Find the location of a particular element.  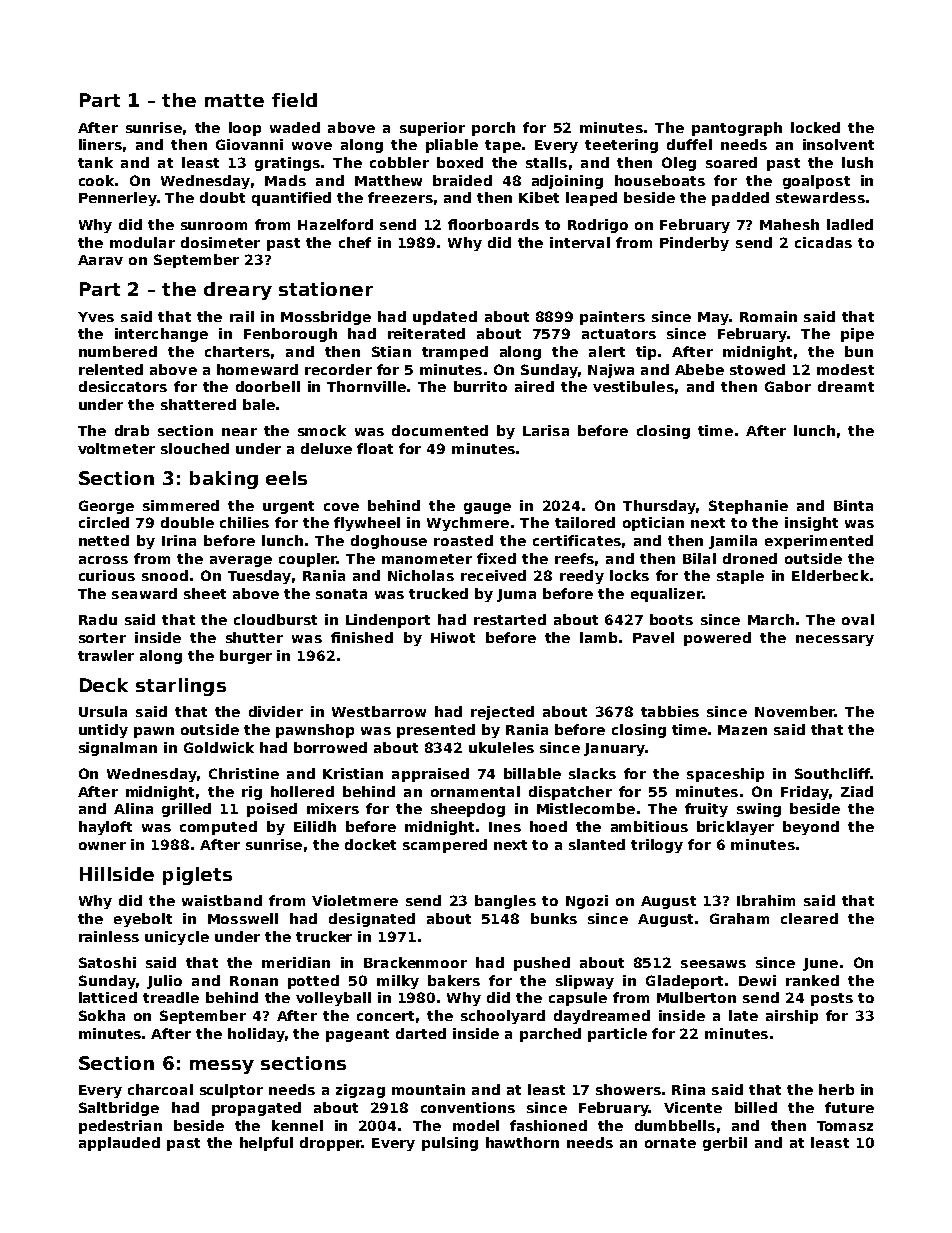

documented is located at coordinates (440, 430).
